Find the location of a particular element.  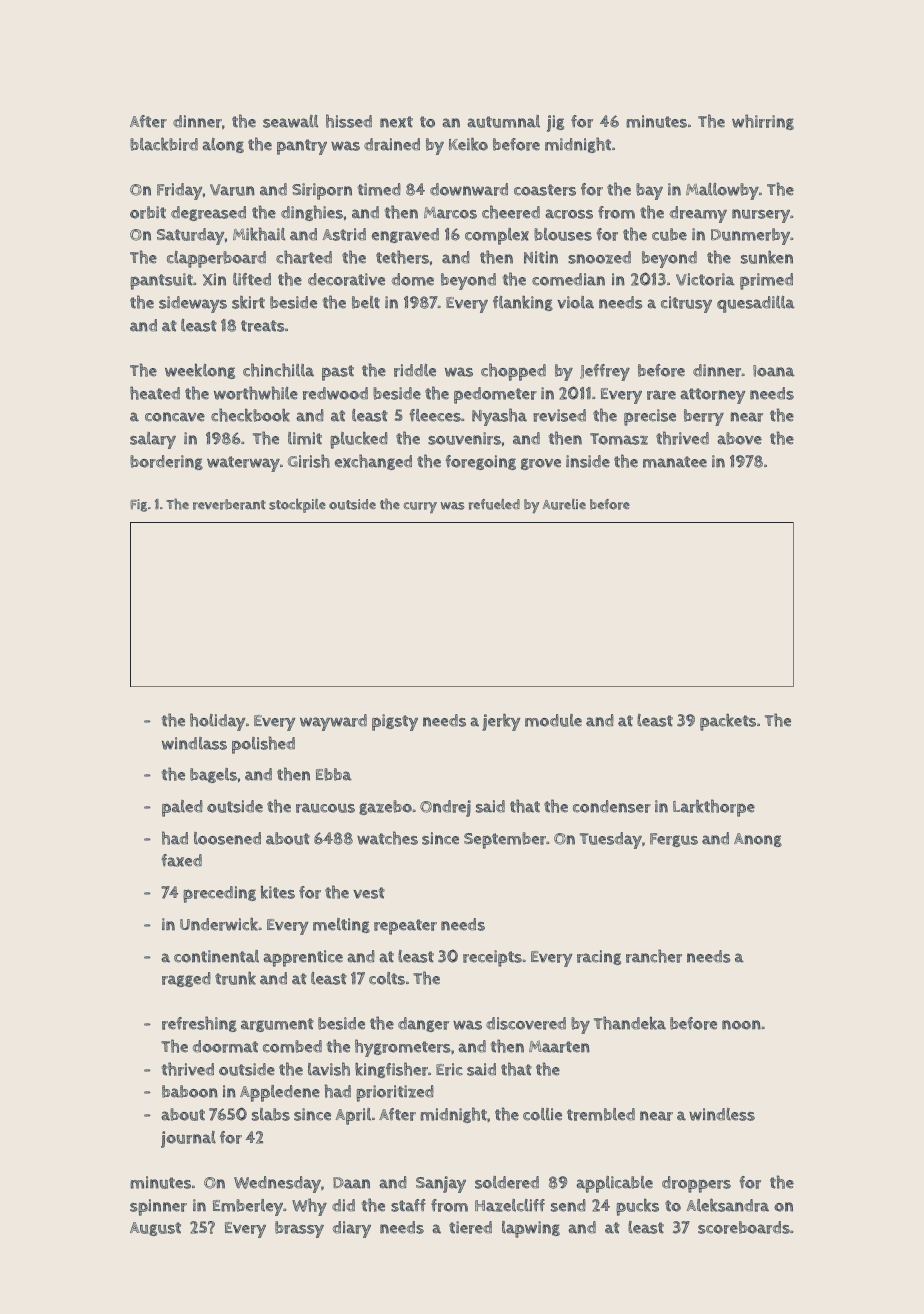

discovered is located at coordinates (526, 1023).
